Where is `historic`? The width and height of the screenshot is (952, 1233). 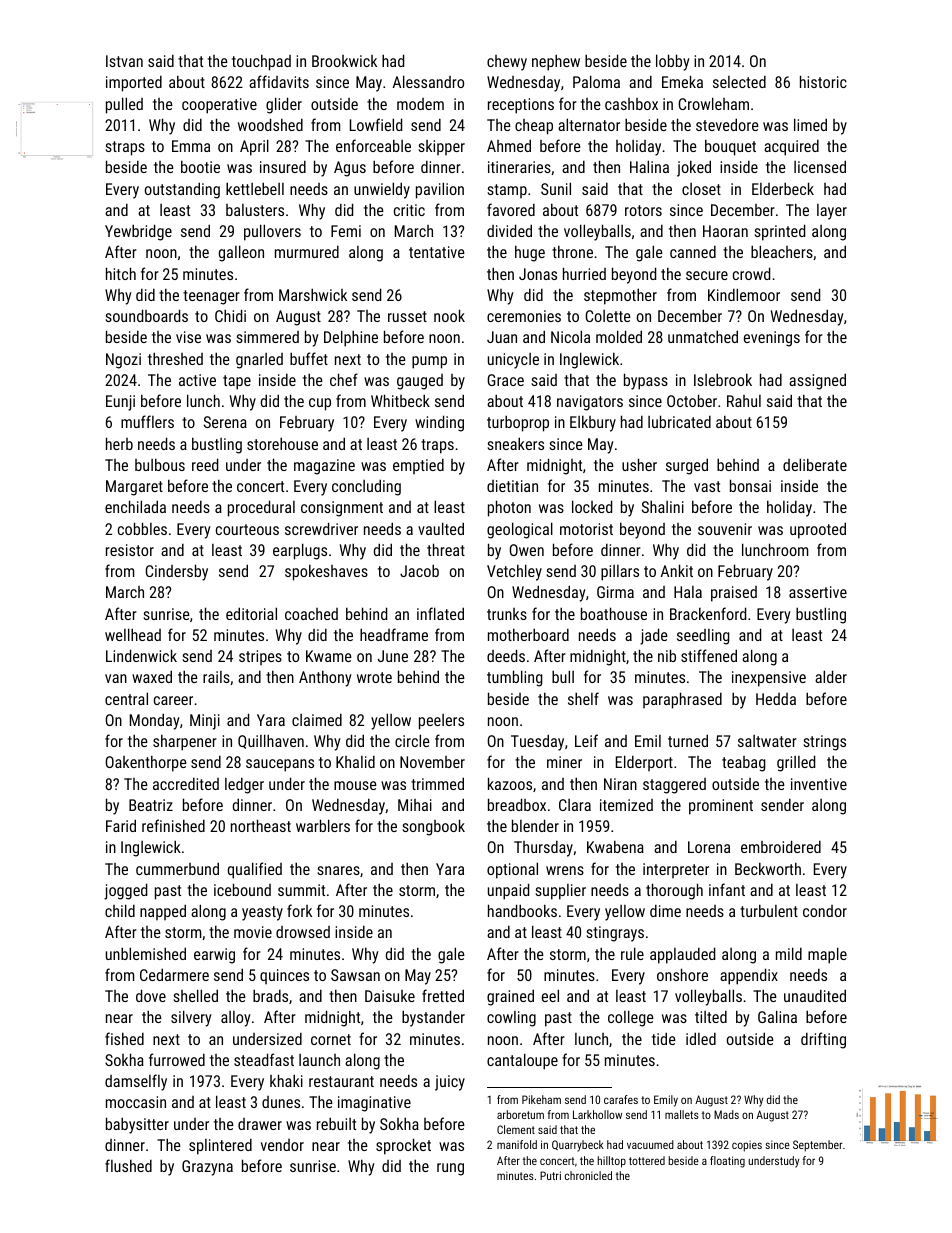 historic is located at coordinates (823, 81).
